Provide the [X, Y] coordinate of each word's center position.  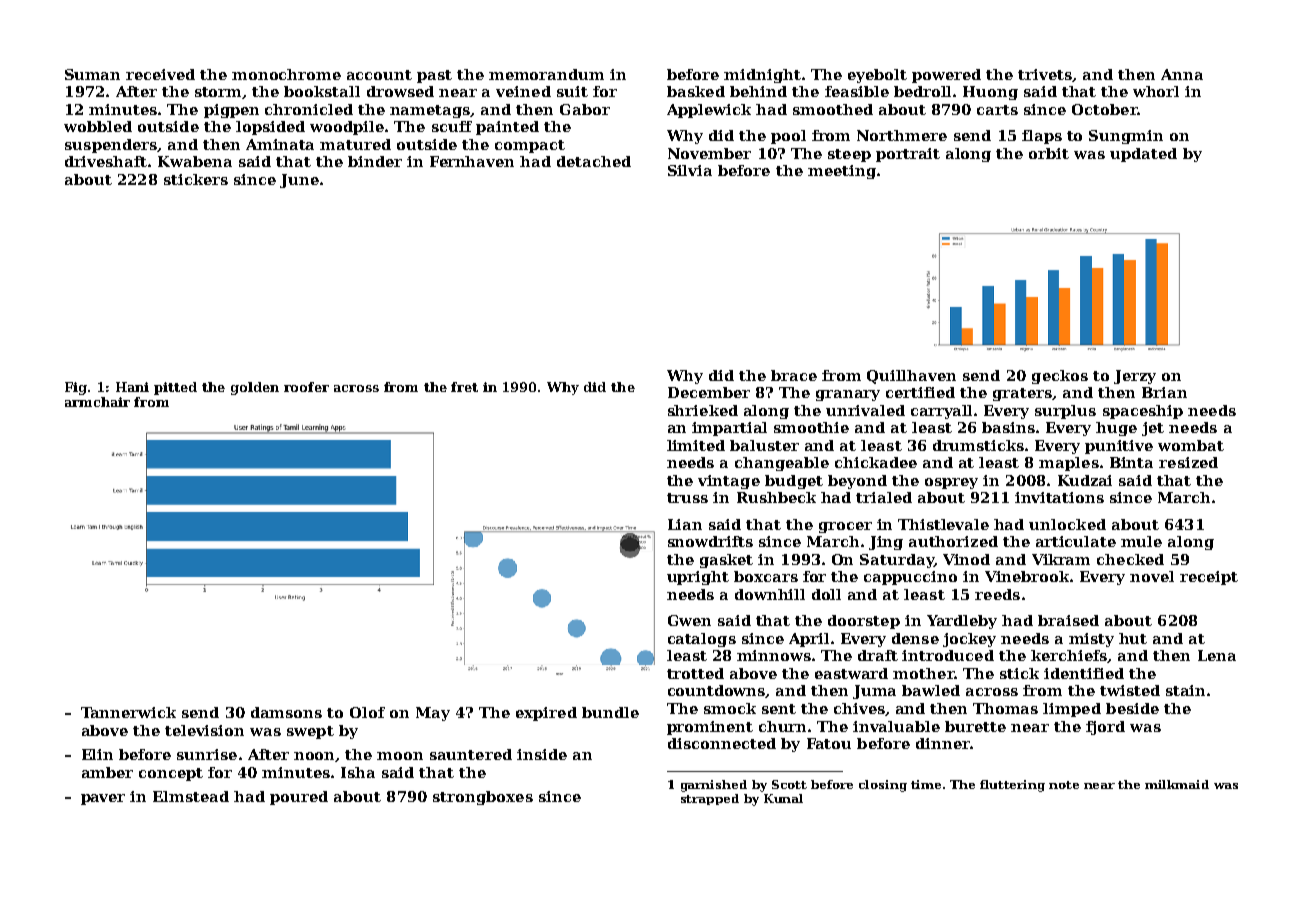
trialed [884, 497]
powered [946, 76]
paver [103, 799]
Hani [132, 387]
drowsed [400, 91]
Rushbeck [776, 497]
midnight [762, 76]
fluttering [1012, 786]
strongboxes [483, 798]
